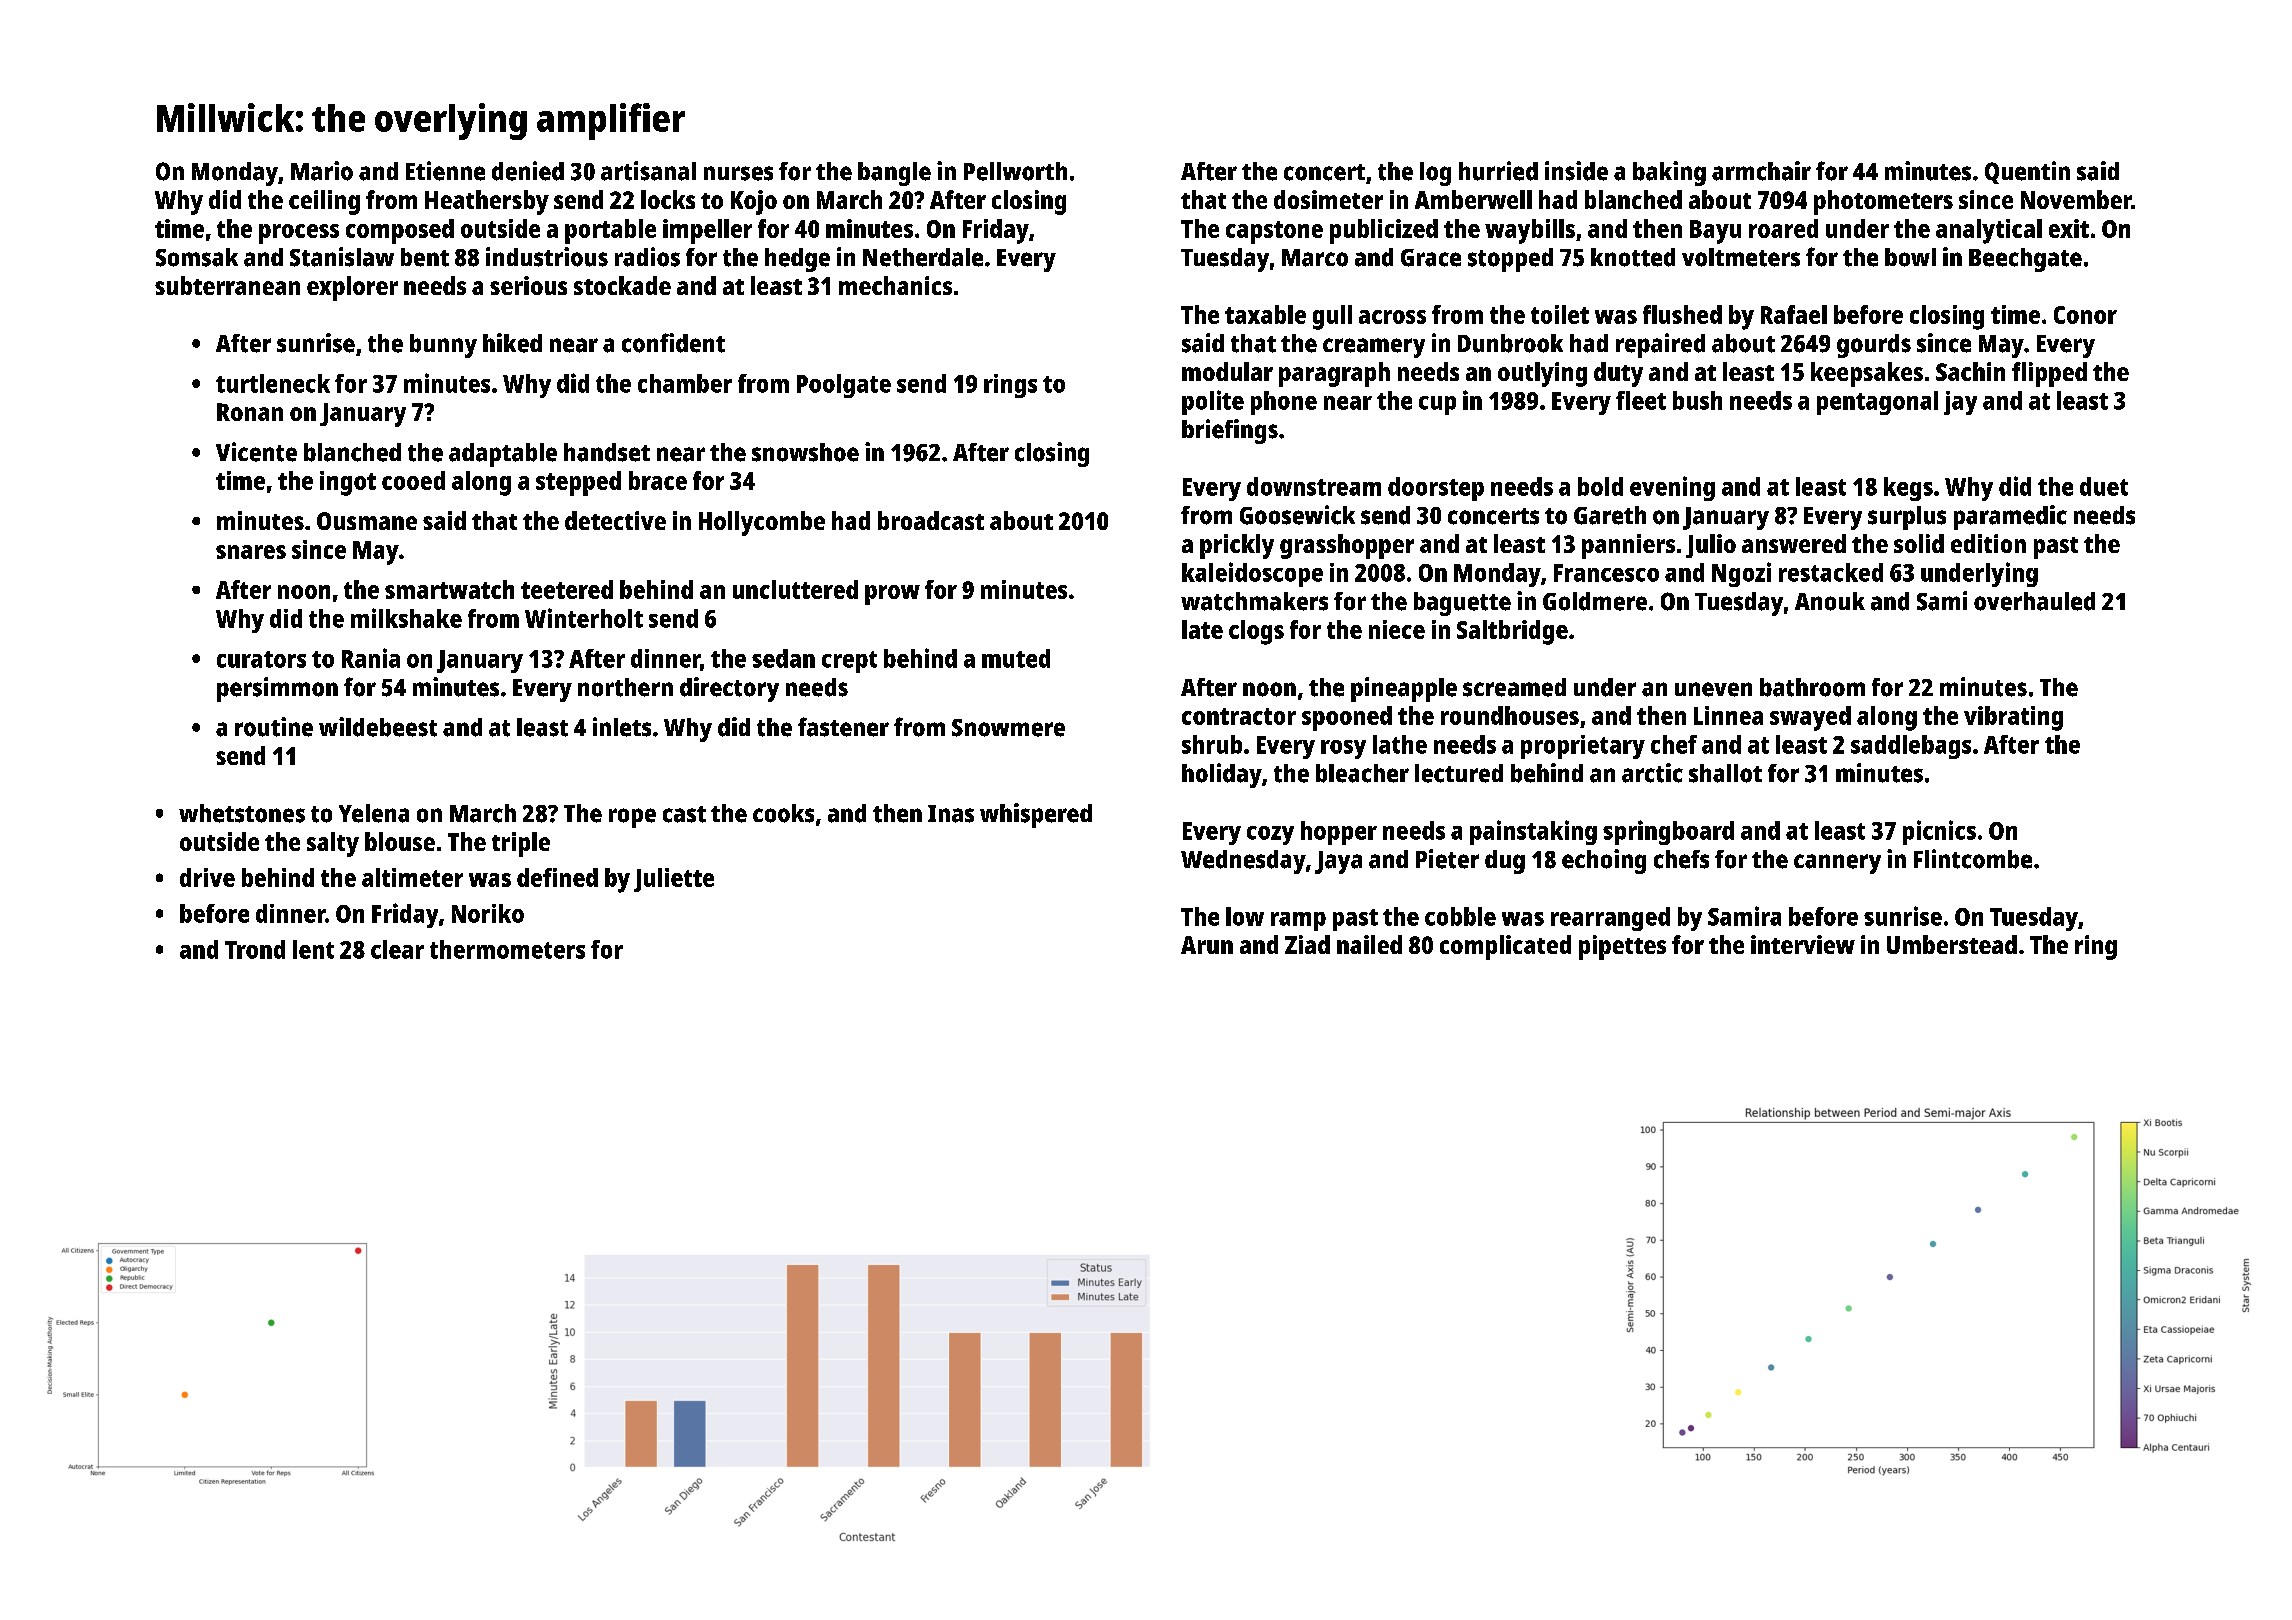 This document has width=2292, height=1620. What do you see at coordinates (1297, 515) in the document?
I see `Goosewick` at bounding box center [1297, 515].
